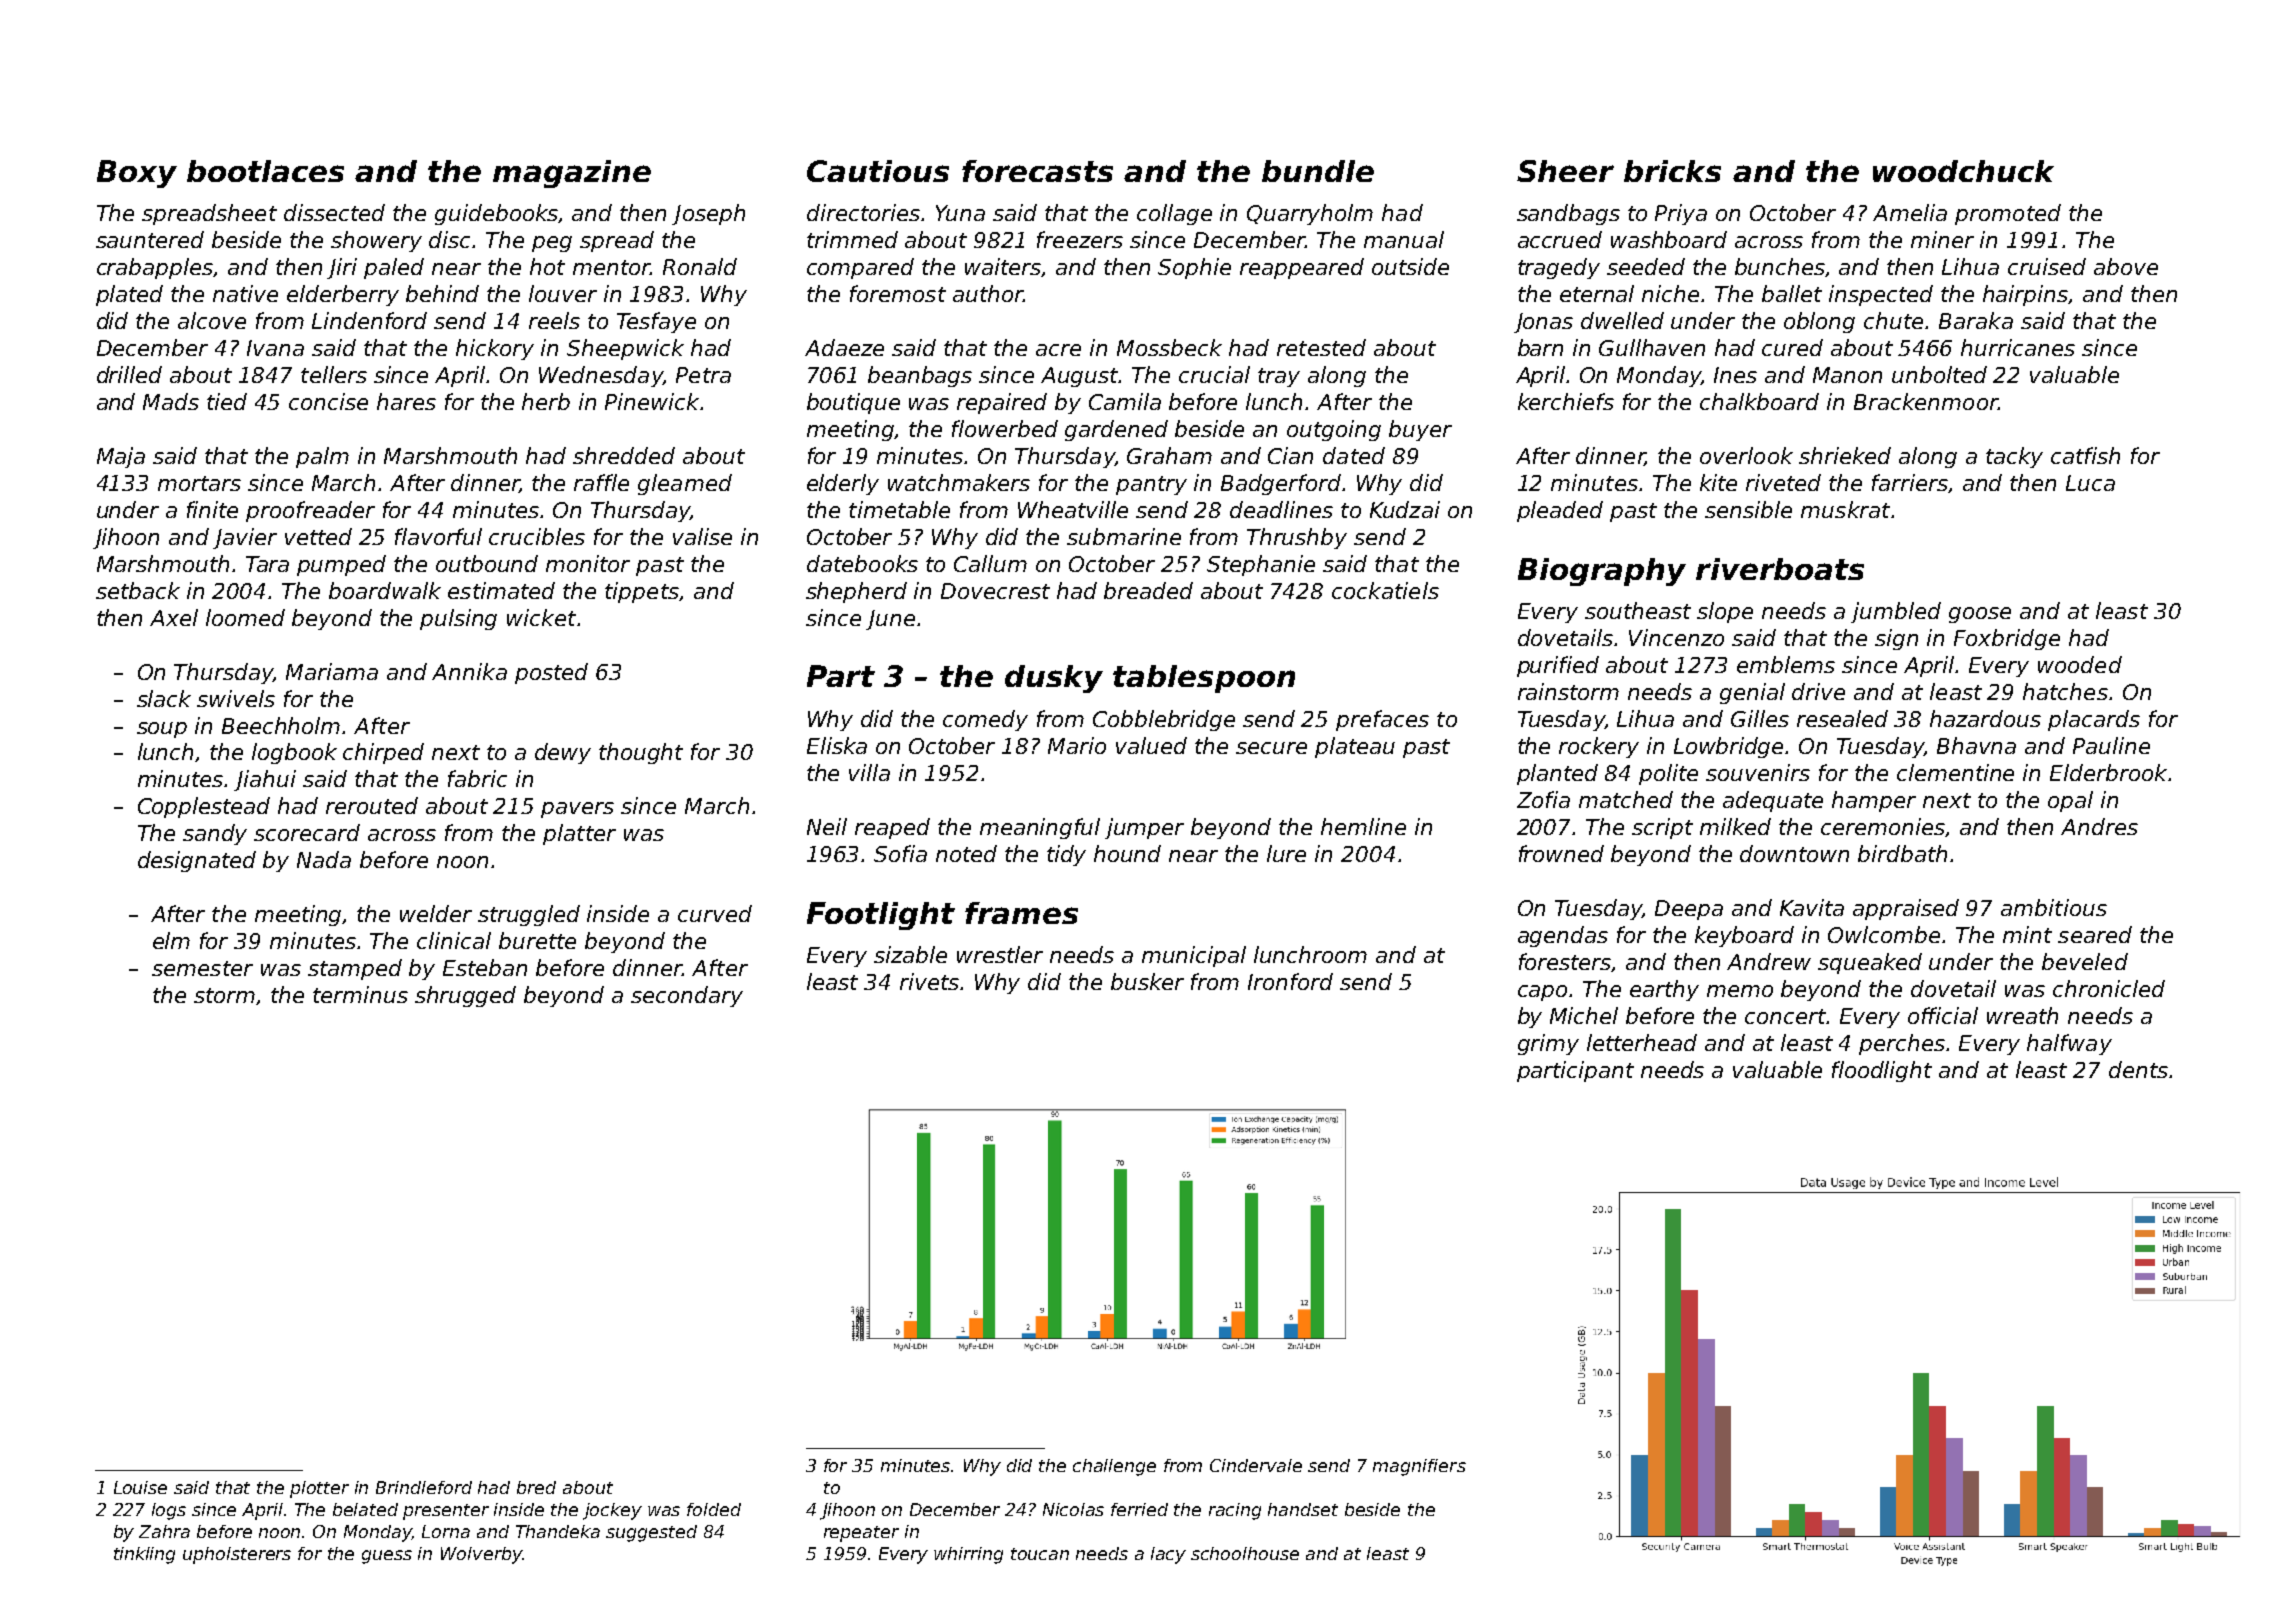 This document has width=2282, height=1614. Describe the element at coordinates (2109, 988) in the document. I see `chronicled` at that location.
